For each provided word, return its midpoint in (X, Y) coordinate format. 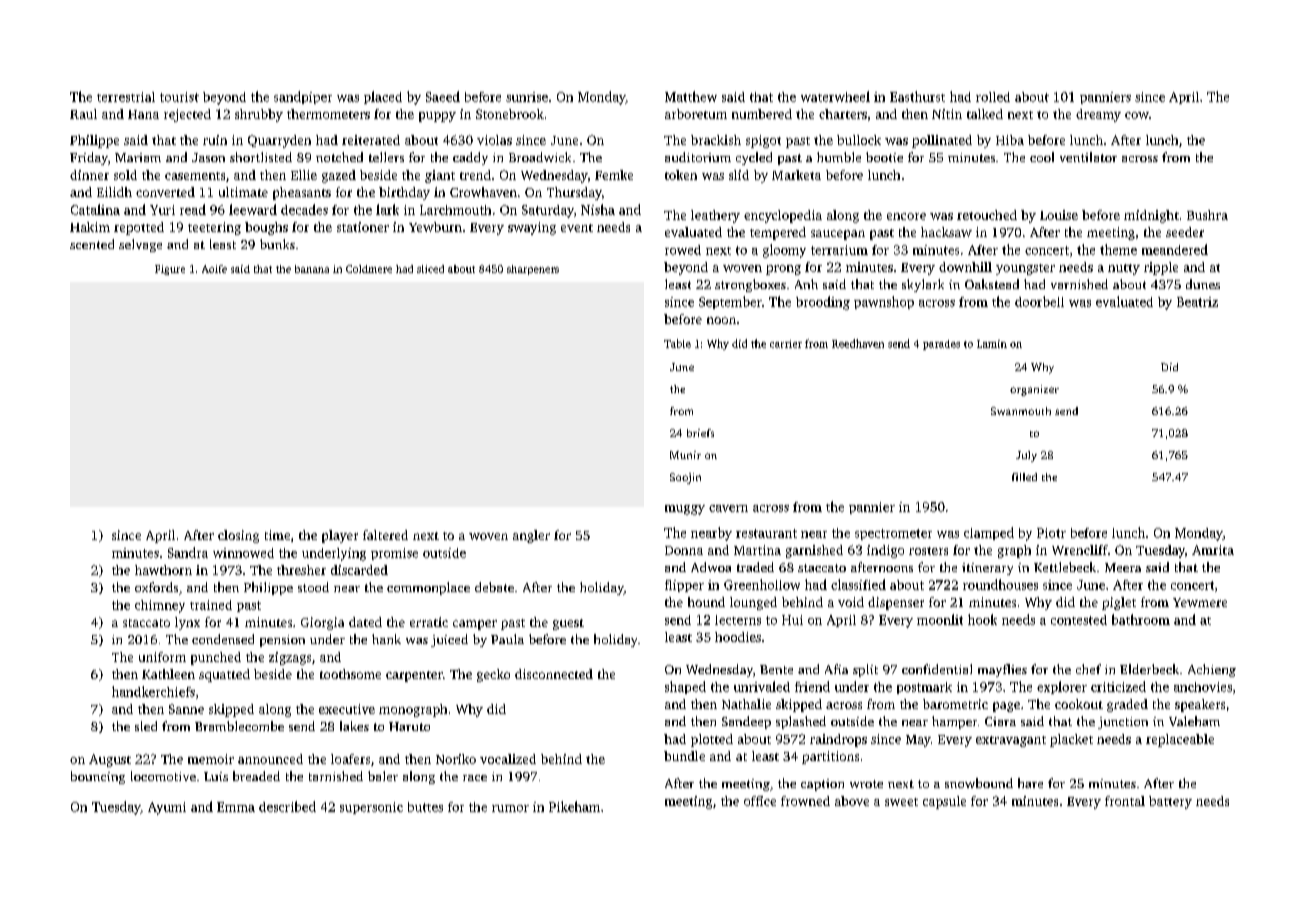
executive (347, 709)
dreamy (1098, 115)
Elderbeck (1149, 669)
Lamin (992, 344)
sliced (430, 269)
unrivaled (762, 686)
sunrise (527, 97)
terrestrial (126, 97)
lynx (187, 623)
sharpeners (533, 270)
